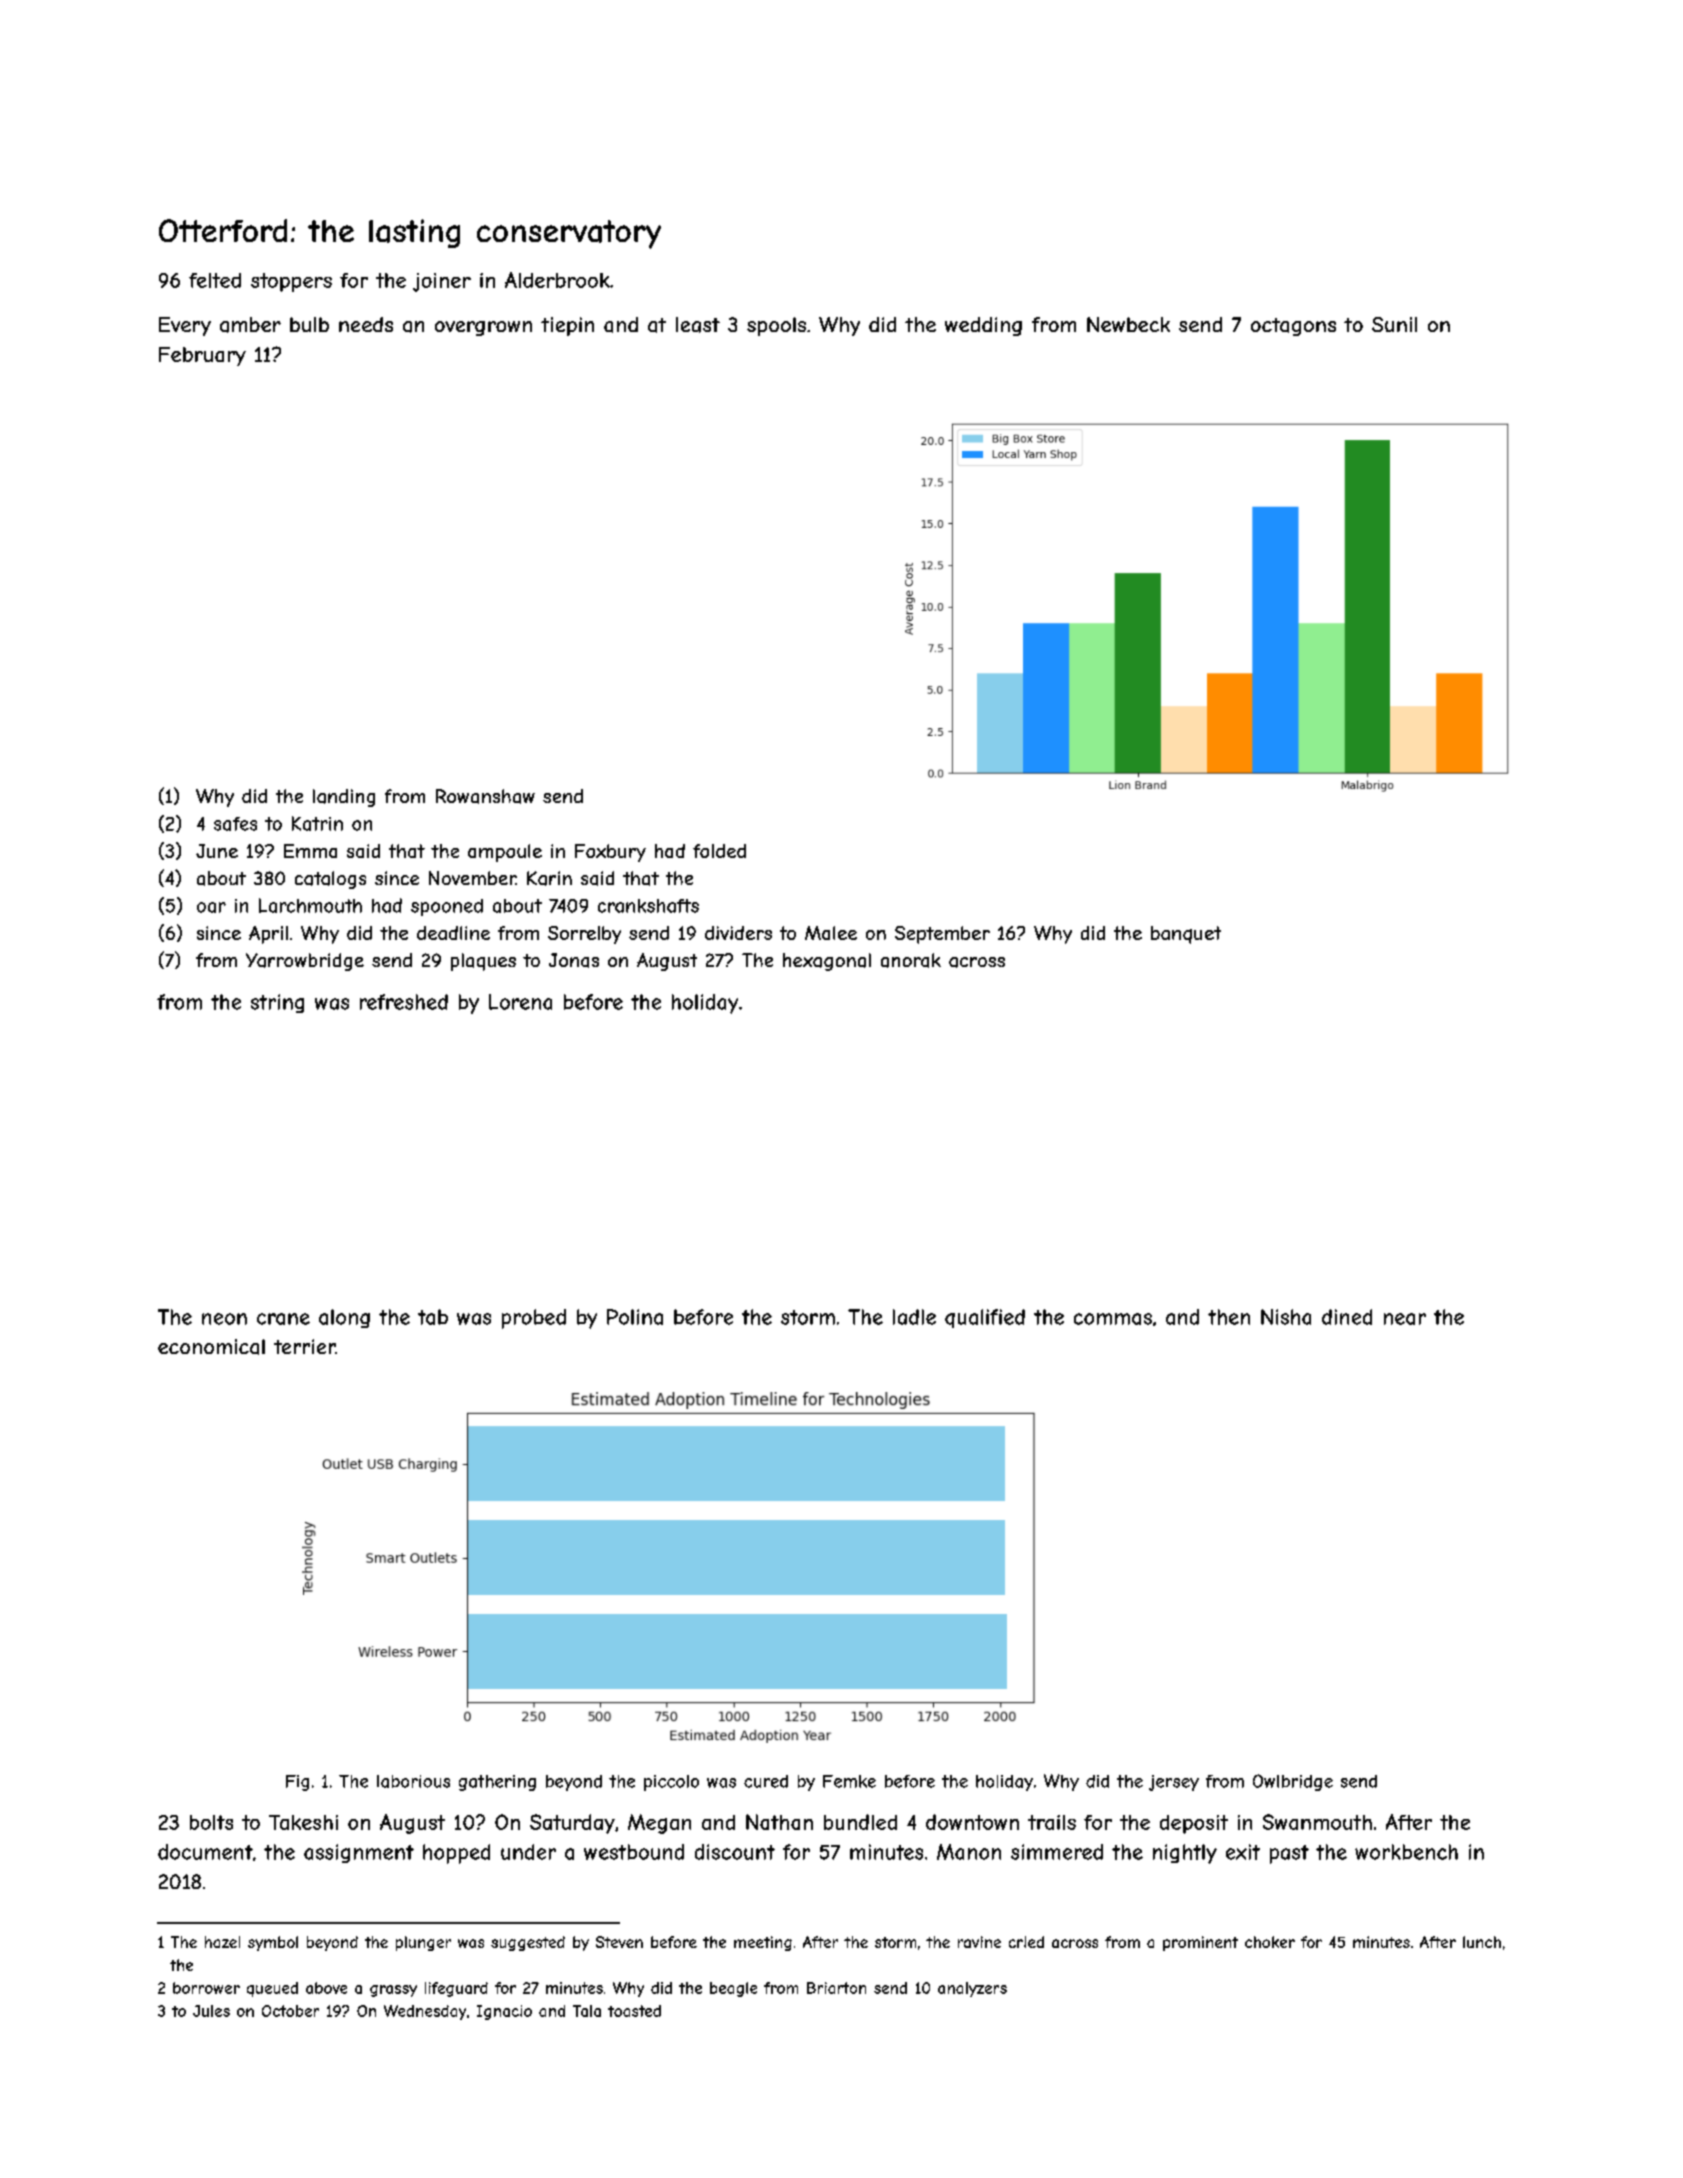 This document has width=1683, height=2178. I want to click on felted, so click(215, 280).
